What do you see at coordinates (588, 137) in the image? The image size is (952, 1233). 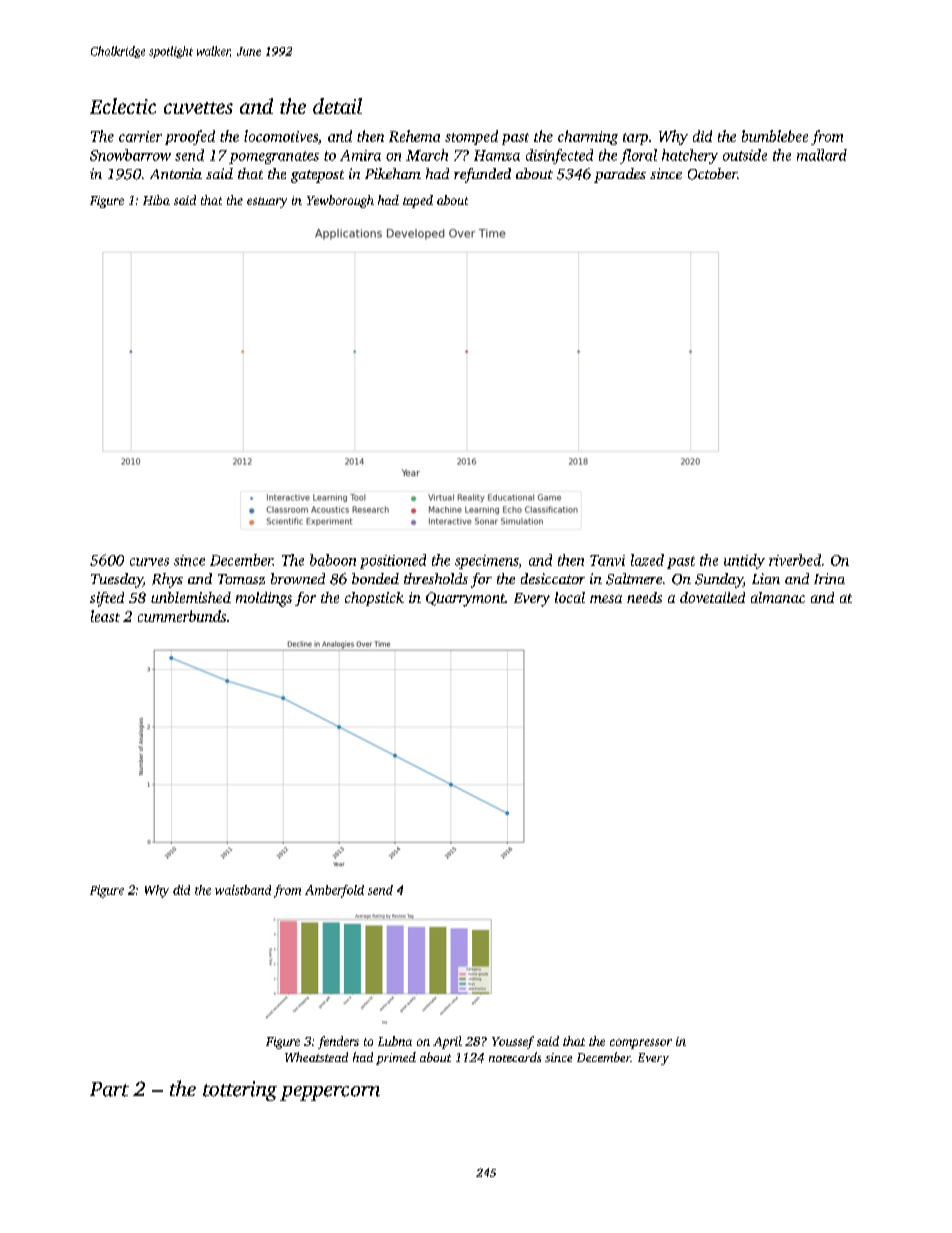 I see `charming` at bounding box center [588, 137].
